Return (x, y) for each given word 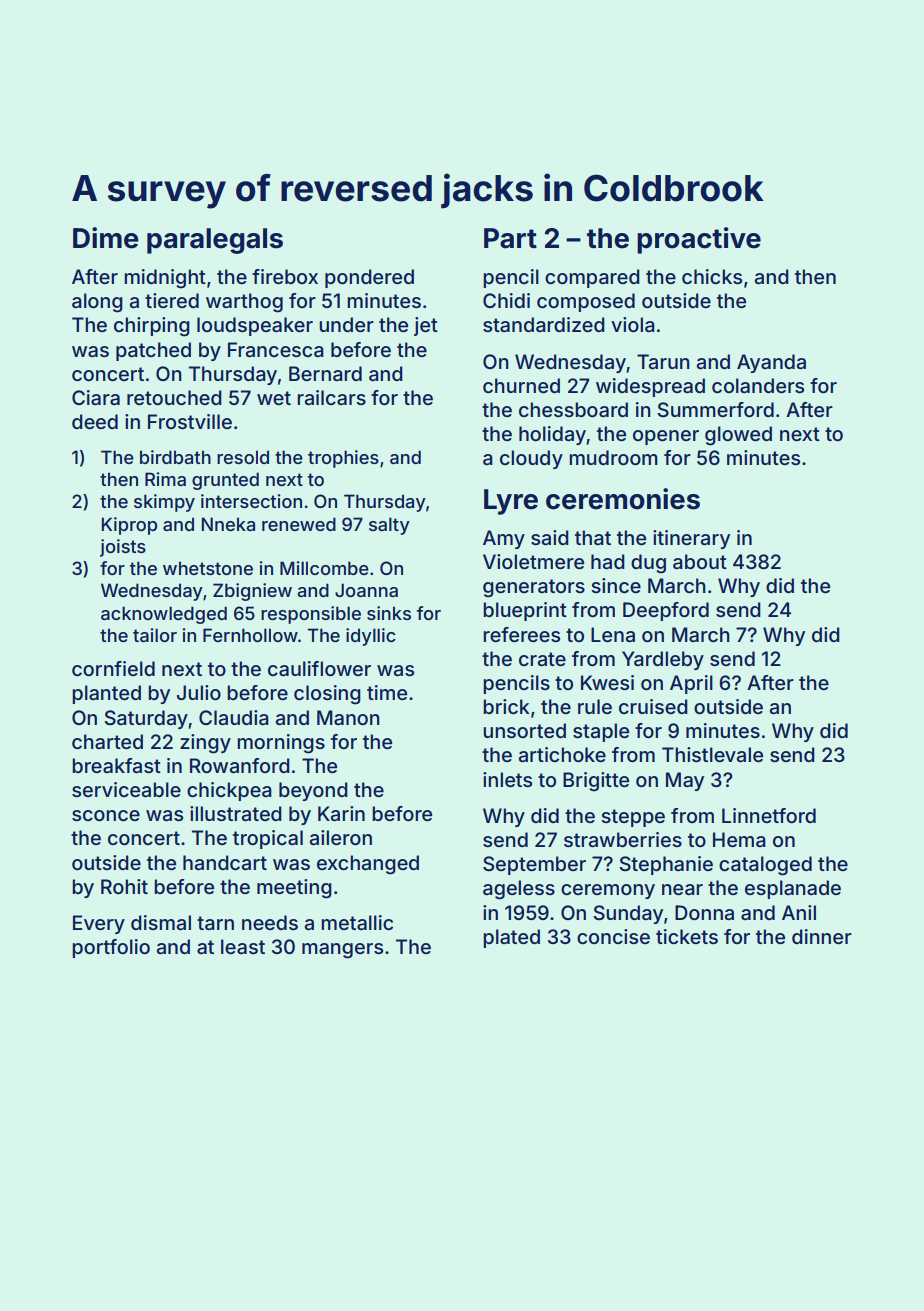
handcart (225, 862)
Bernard (325, 373)
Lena (613, 634)
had (608, 561)
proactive (699, 240)
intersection (251, 501)
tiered (172, 300)
